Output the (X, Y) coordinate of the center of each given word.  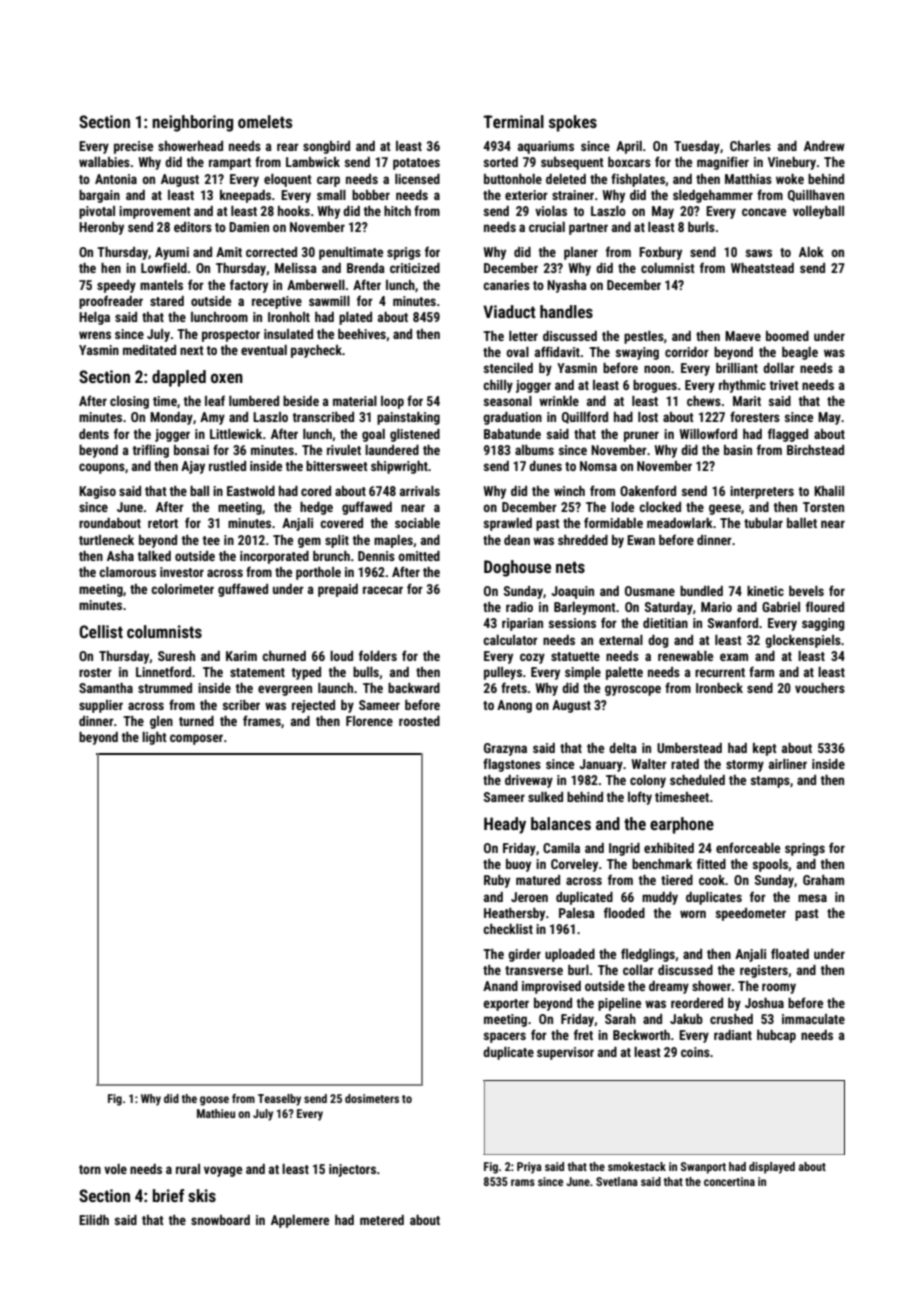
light (154, 738)
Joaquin (572, 592)
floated (790, 953)
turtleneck (106, 540)
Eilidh (94, 1220)
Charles (750, 146)
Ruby (497, 881)
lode (622, 507)
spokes (573, 123)
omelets (265, 121)
